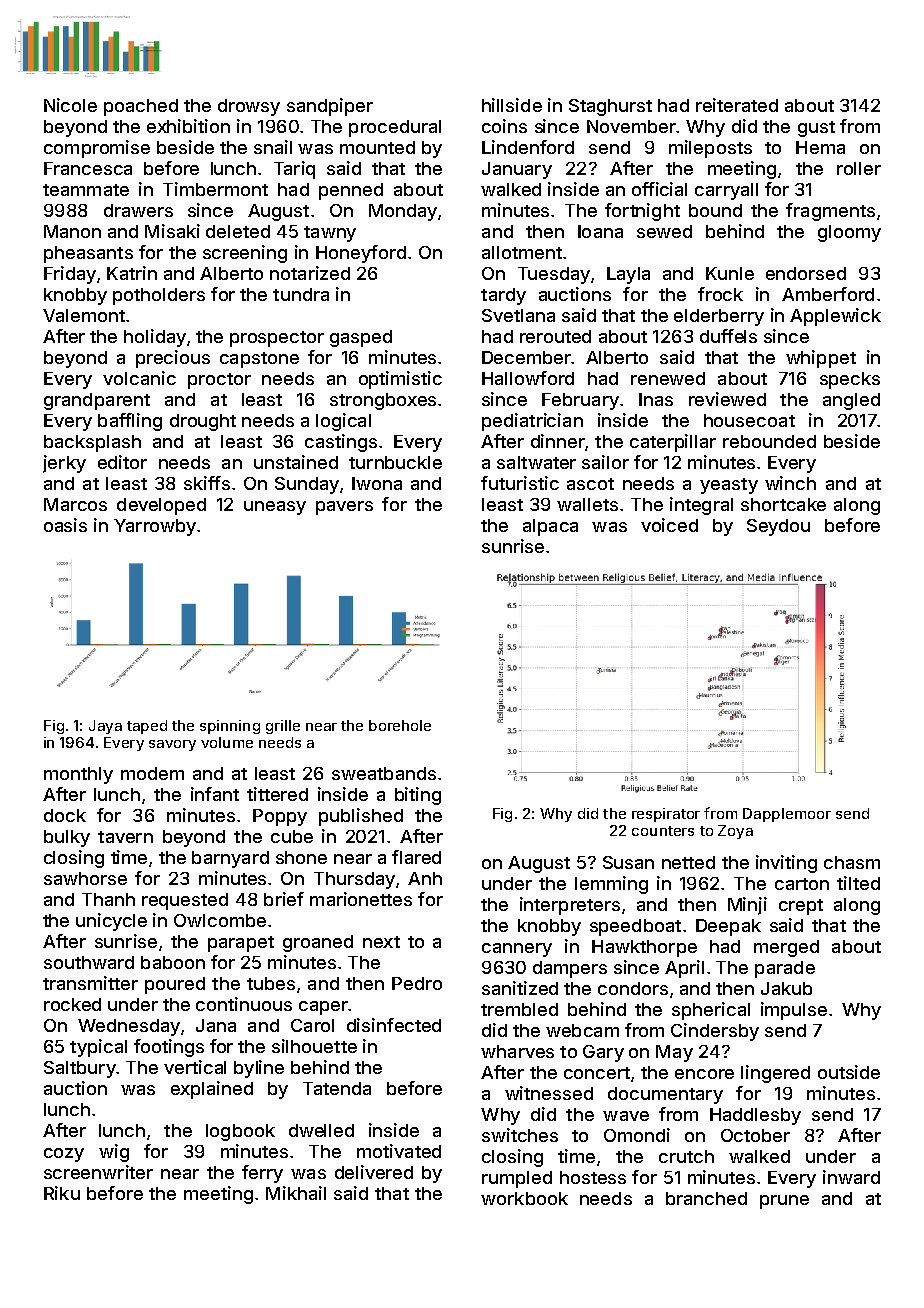 This screenshot has width=924, height=1308. Describe the element at coordinates (610, 107) in the screenshot. I see `Staghurst` at that location.
